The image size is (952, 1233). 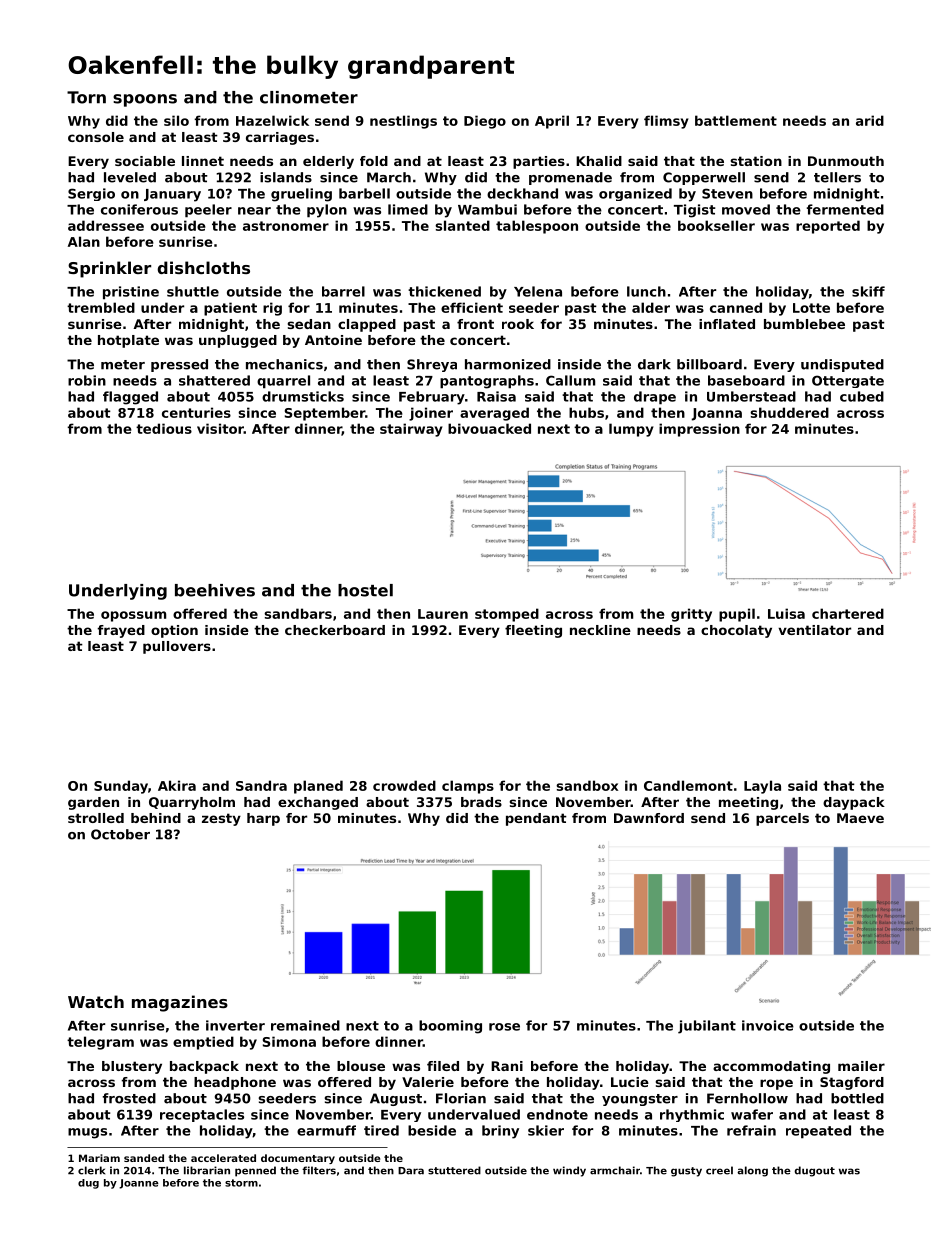 I want to click on ventilator, so click(x=814, y=630).
